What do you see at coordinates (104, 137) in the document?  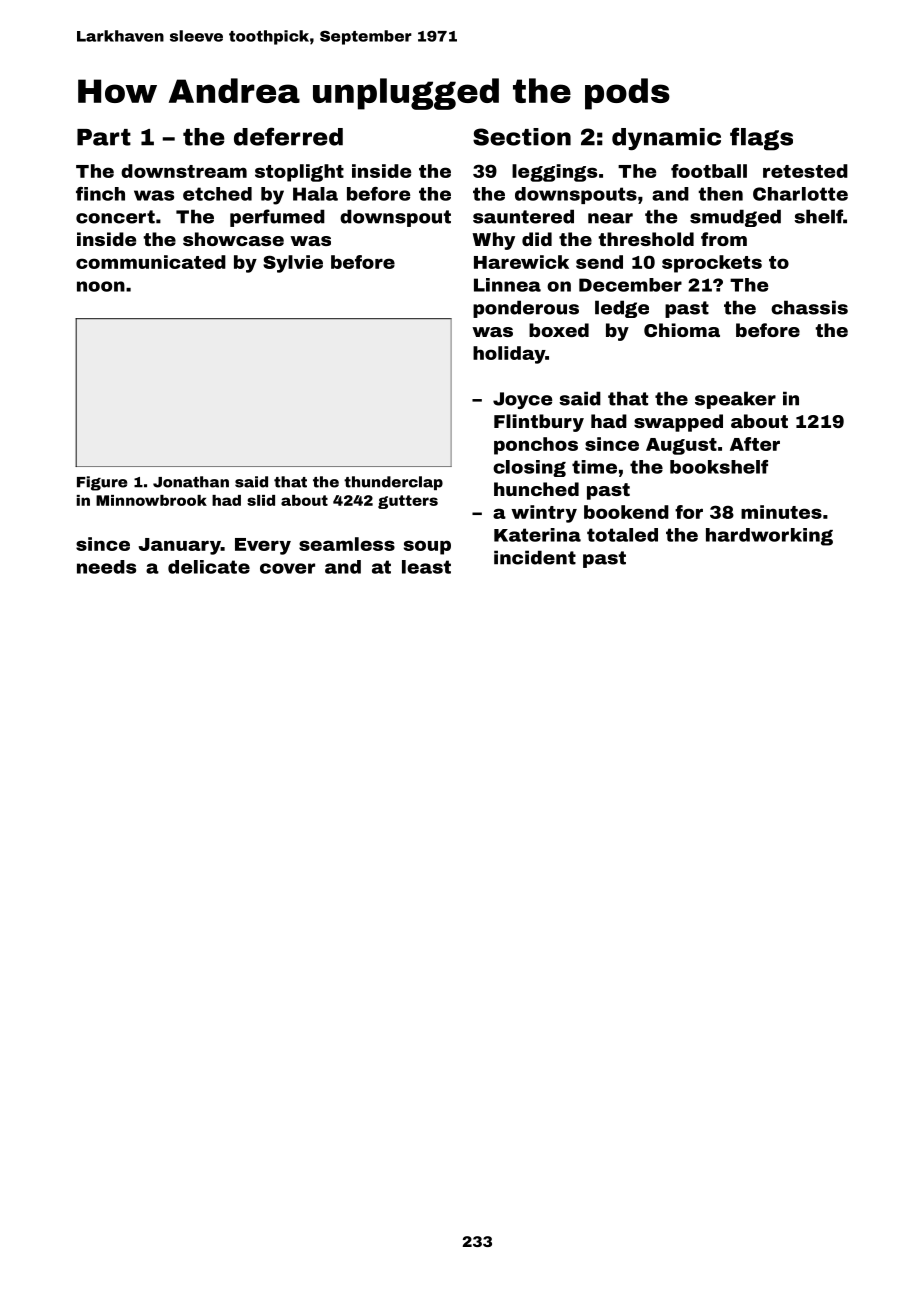 I see `Part` at bounding box center [104, 137].
